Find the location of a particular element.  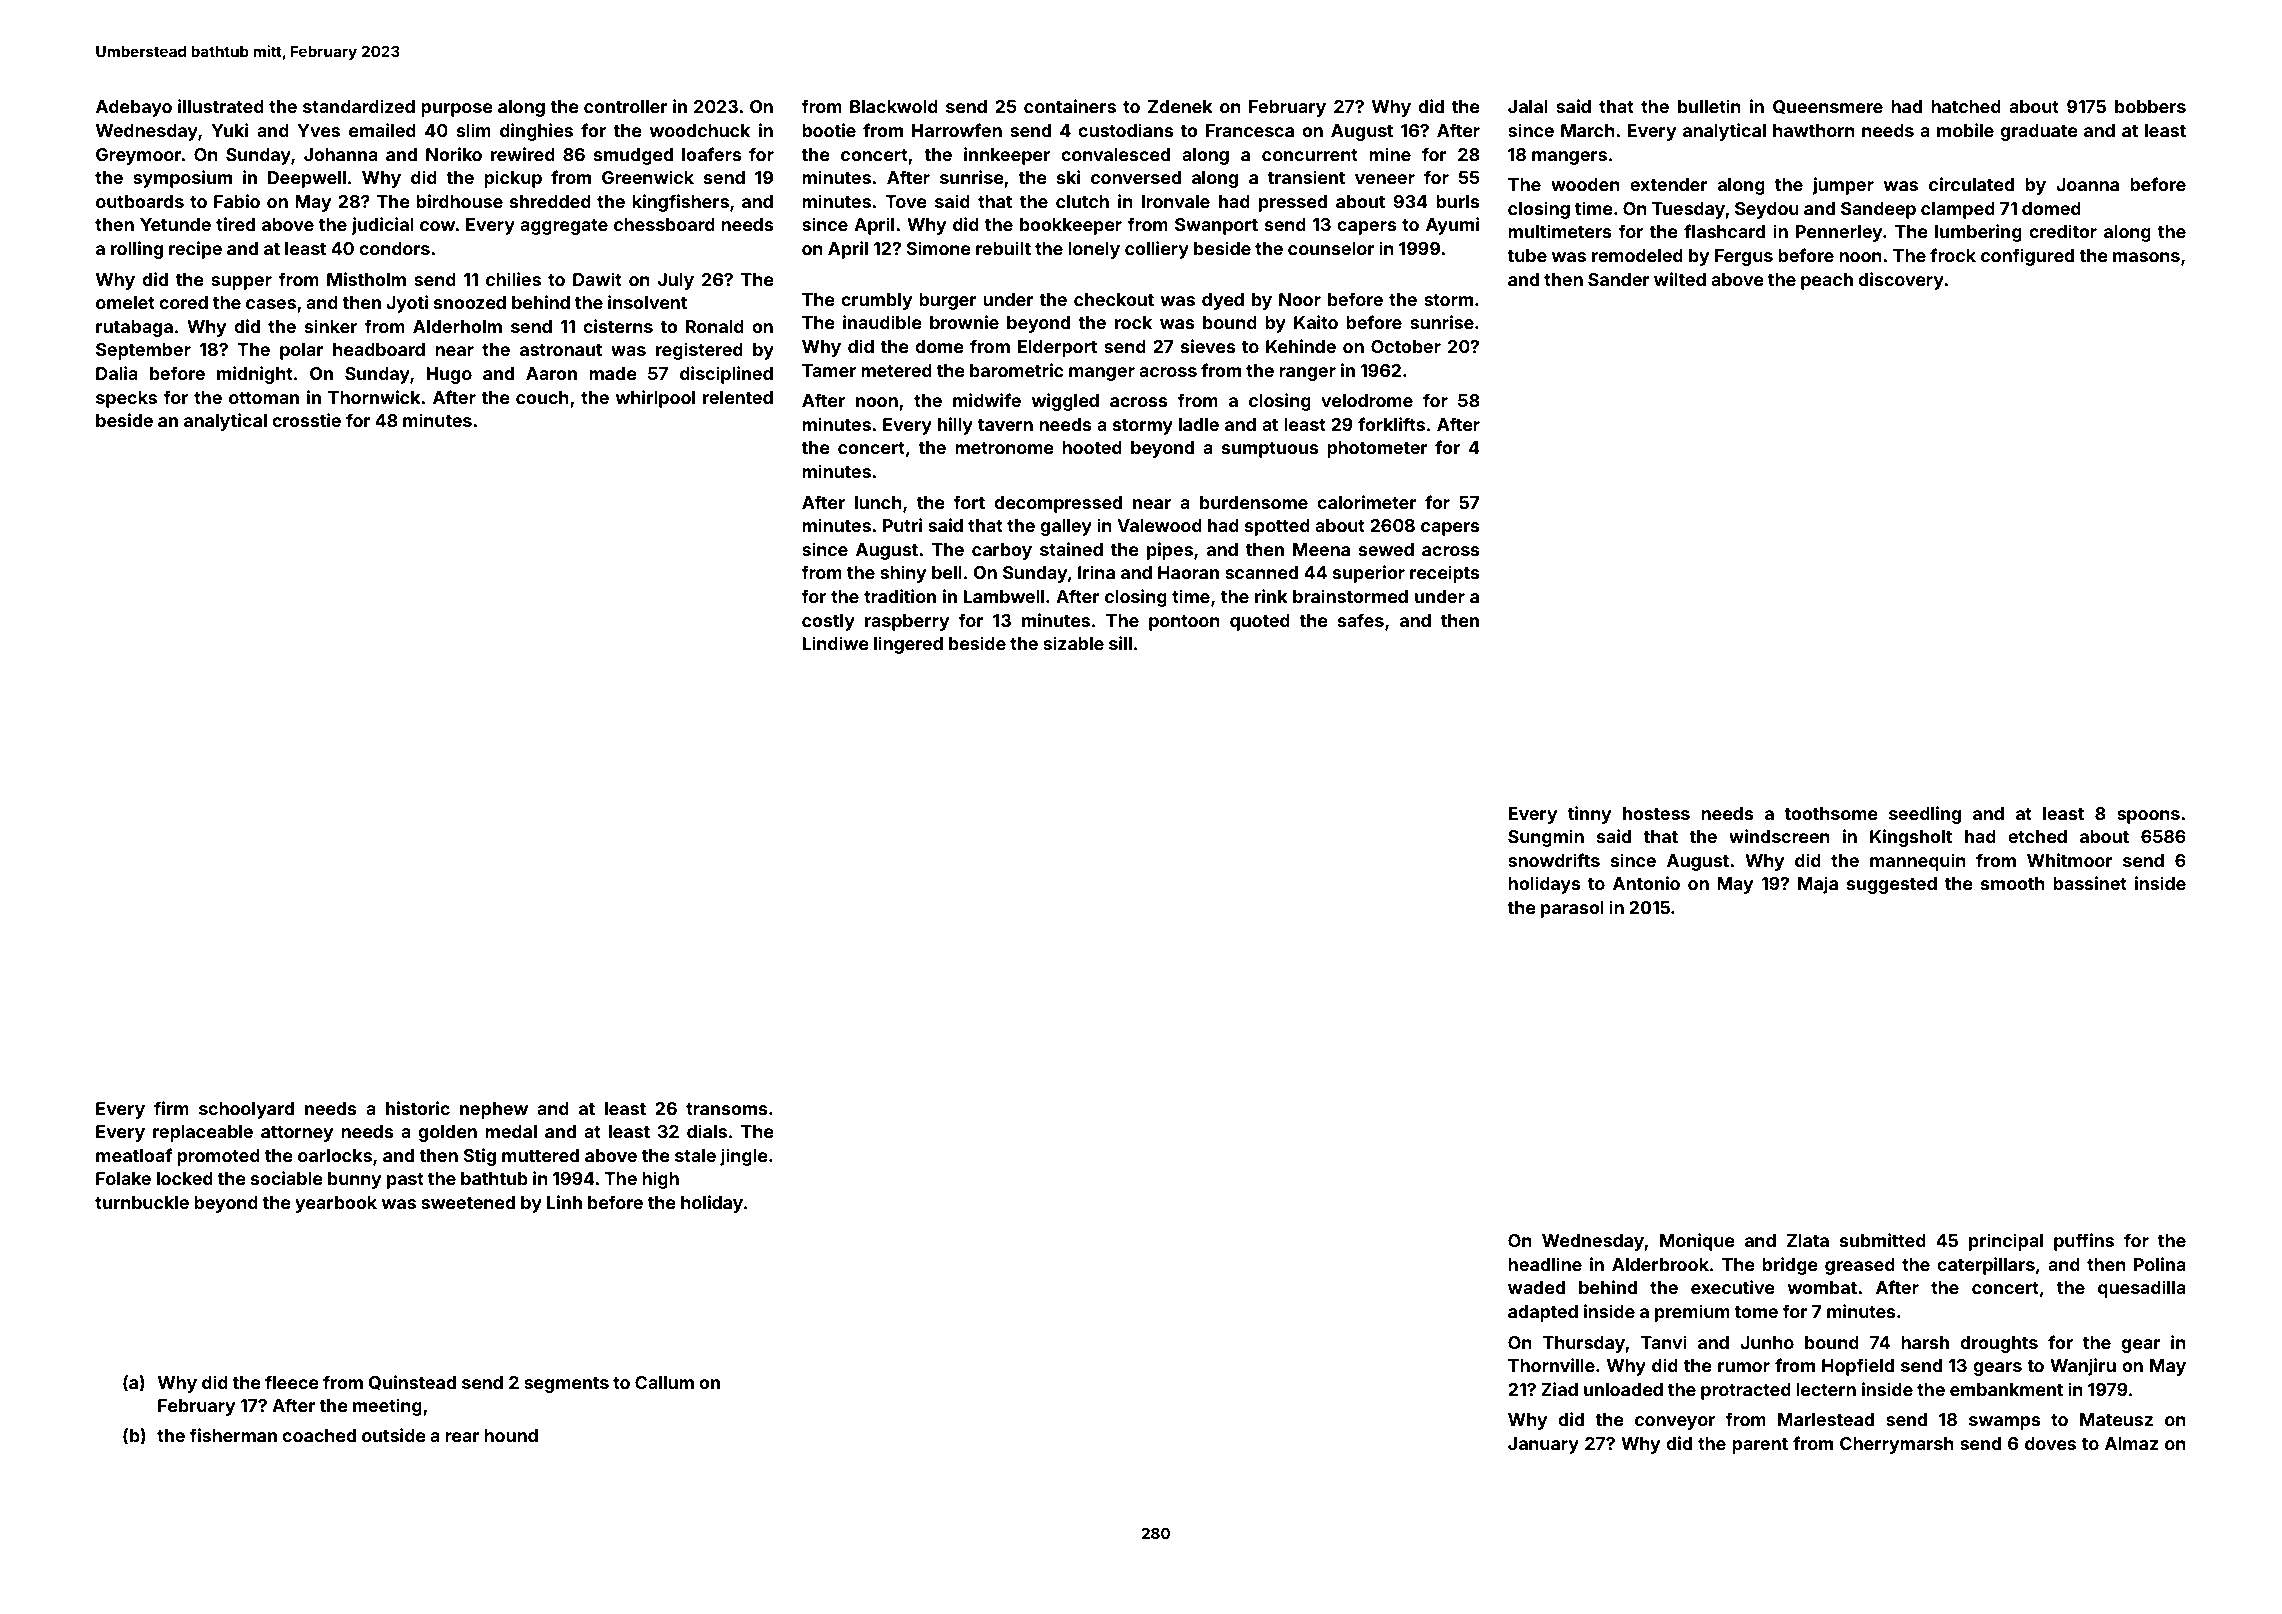

birdhouse is located at coordinates (459, 201).
